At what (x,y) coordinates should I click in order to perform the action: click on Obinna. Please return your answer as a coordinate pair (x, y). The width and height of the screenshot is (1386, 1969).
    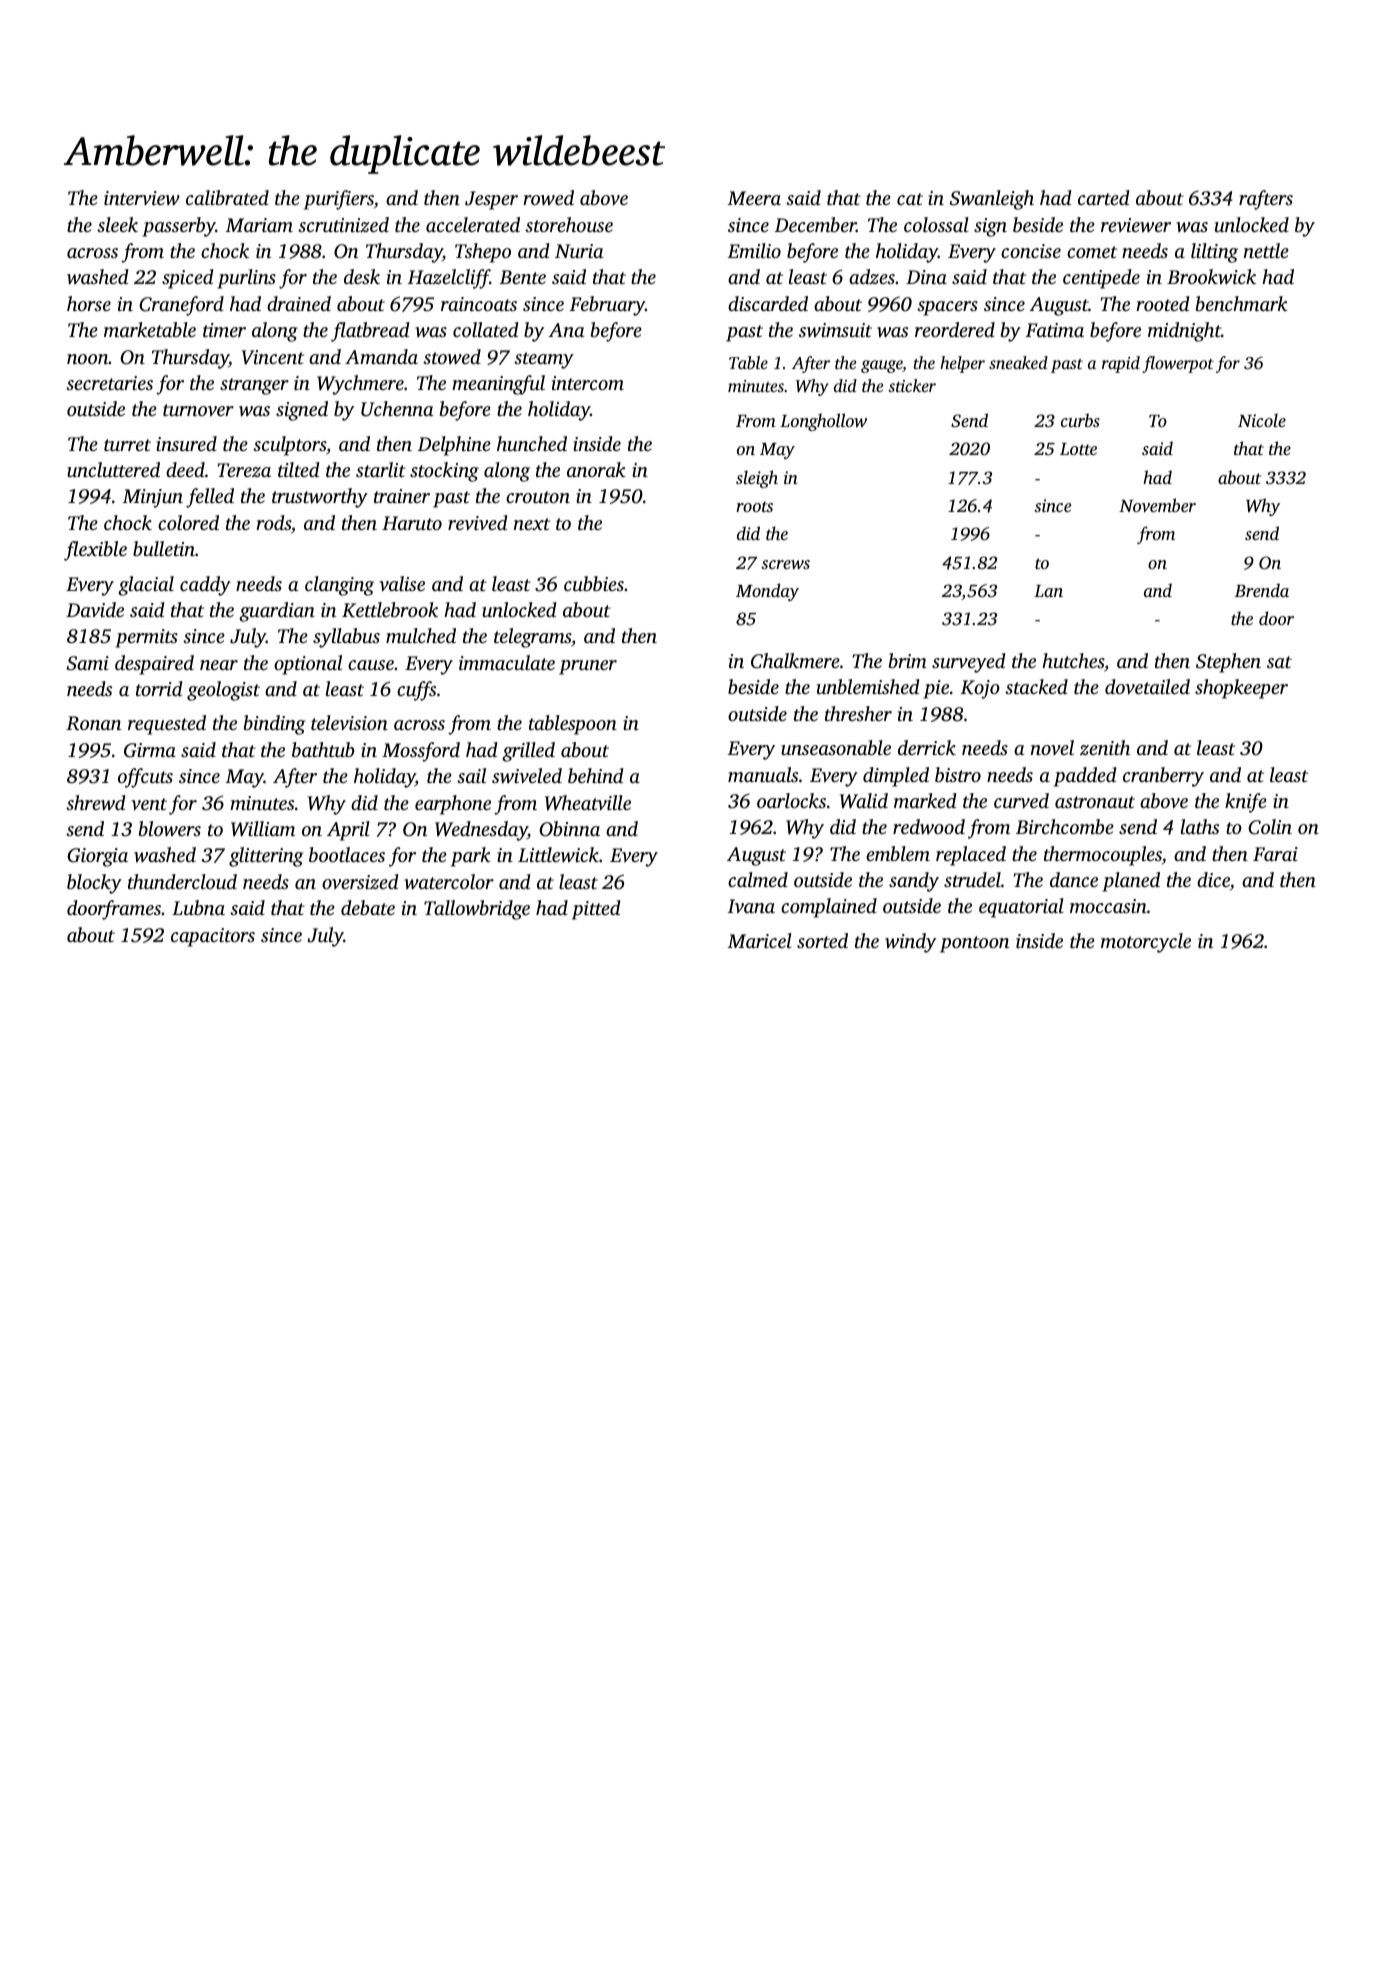
    Looking at the image, I should click on (569, 829).
